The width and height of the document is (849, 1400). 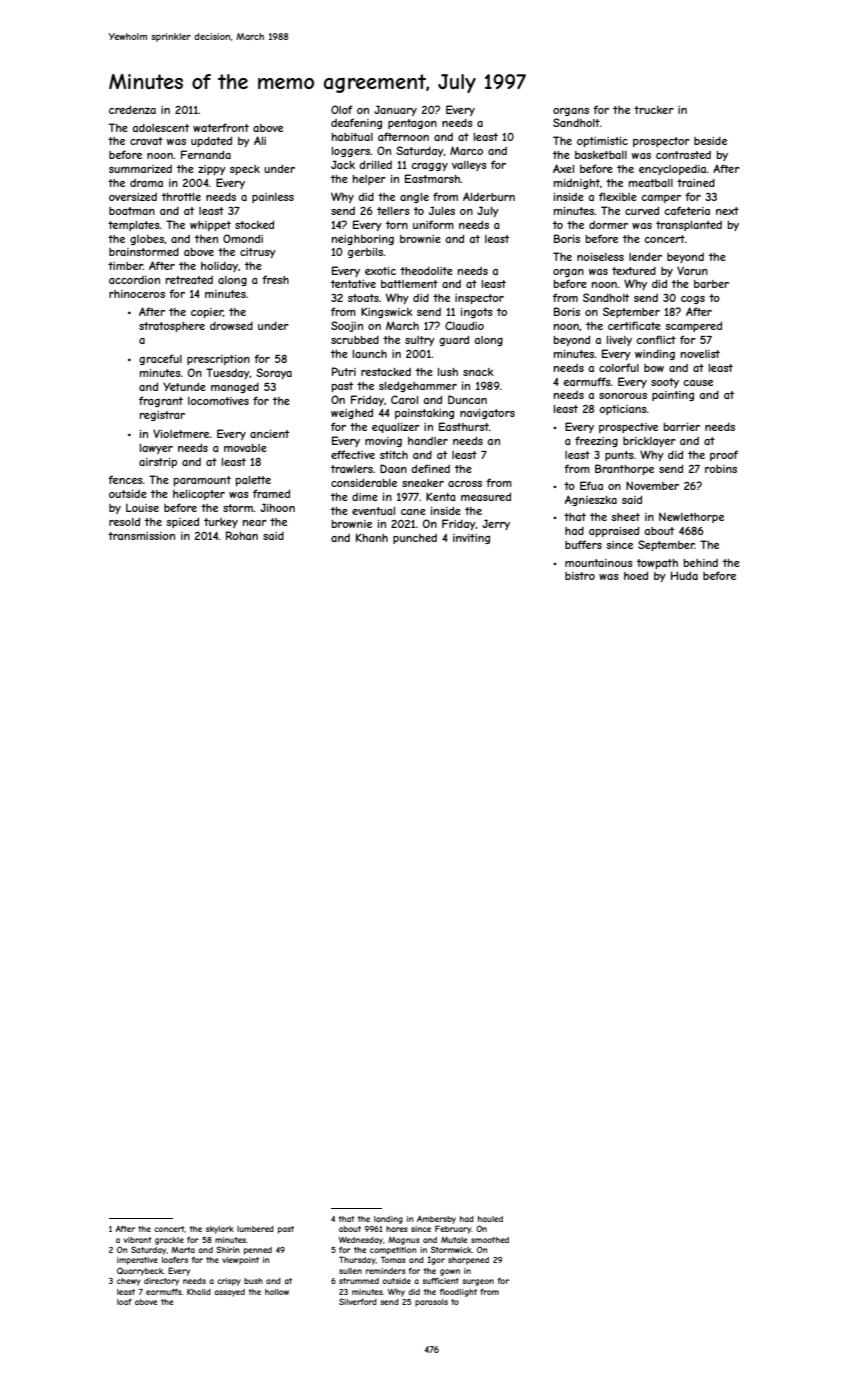 What do you see at coordinates (141, 536) in the document?
I see `transmission` at bounding box center [141, 536].
